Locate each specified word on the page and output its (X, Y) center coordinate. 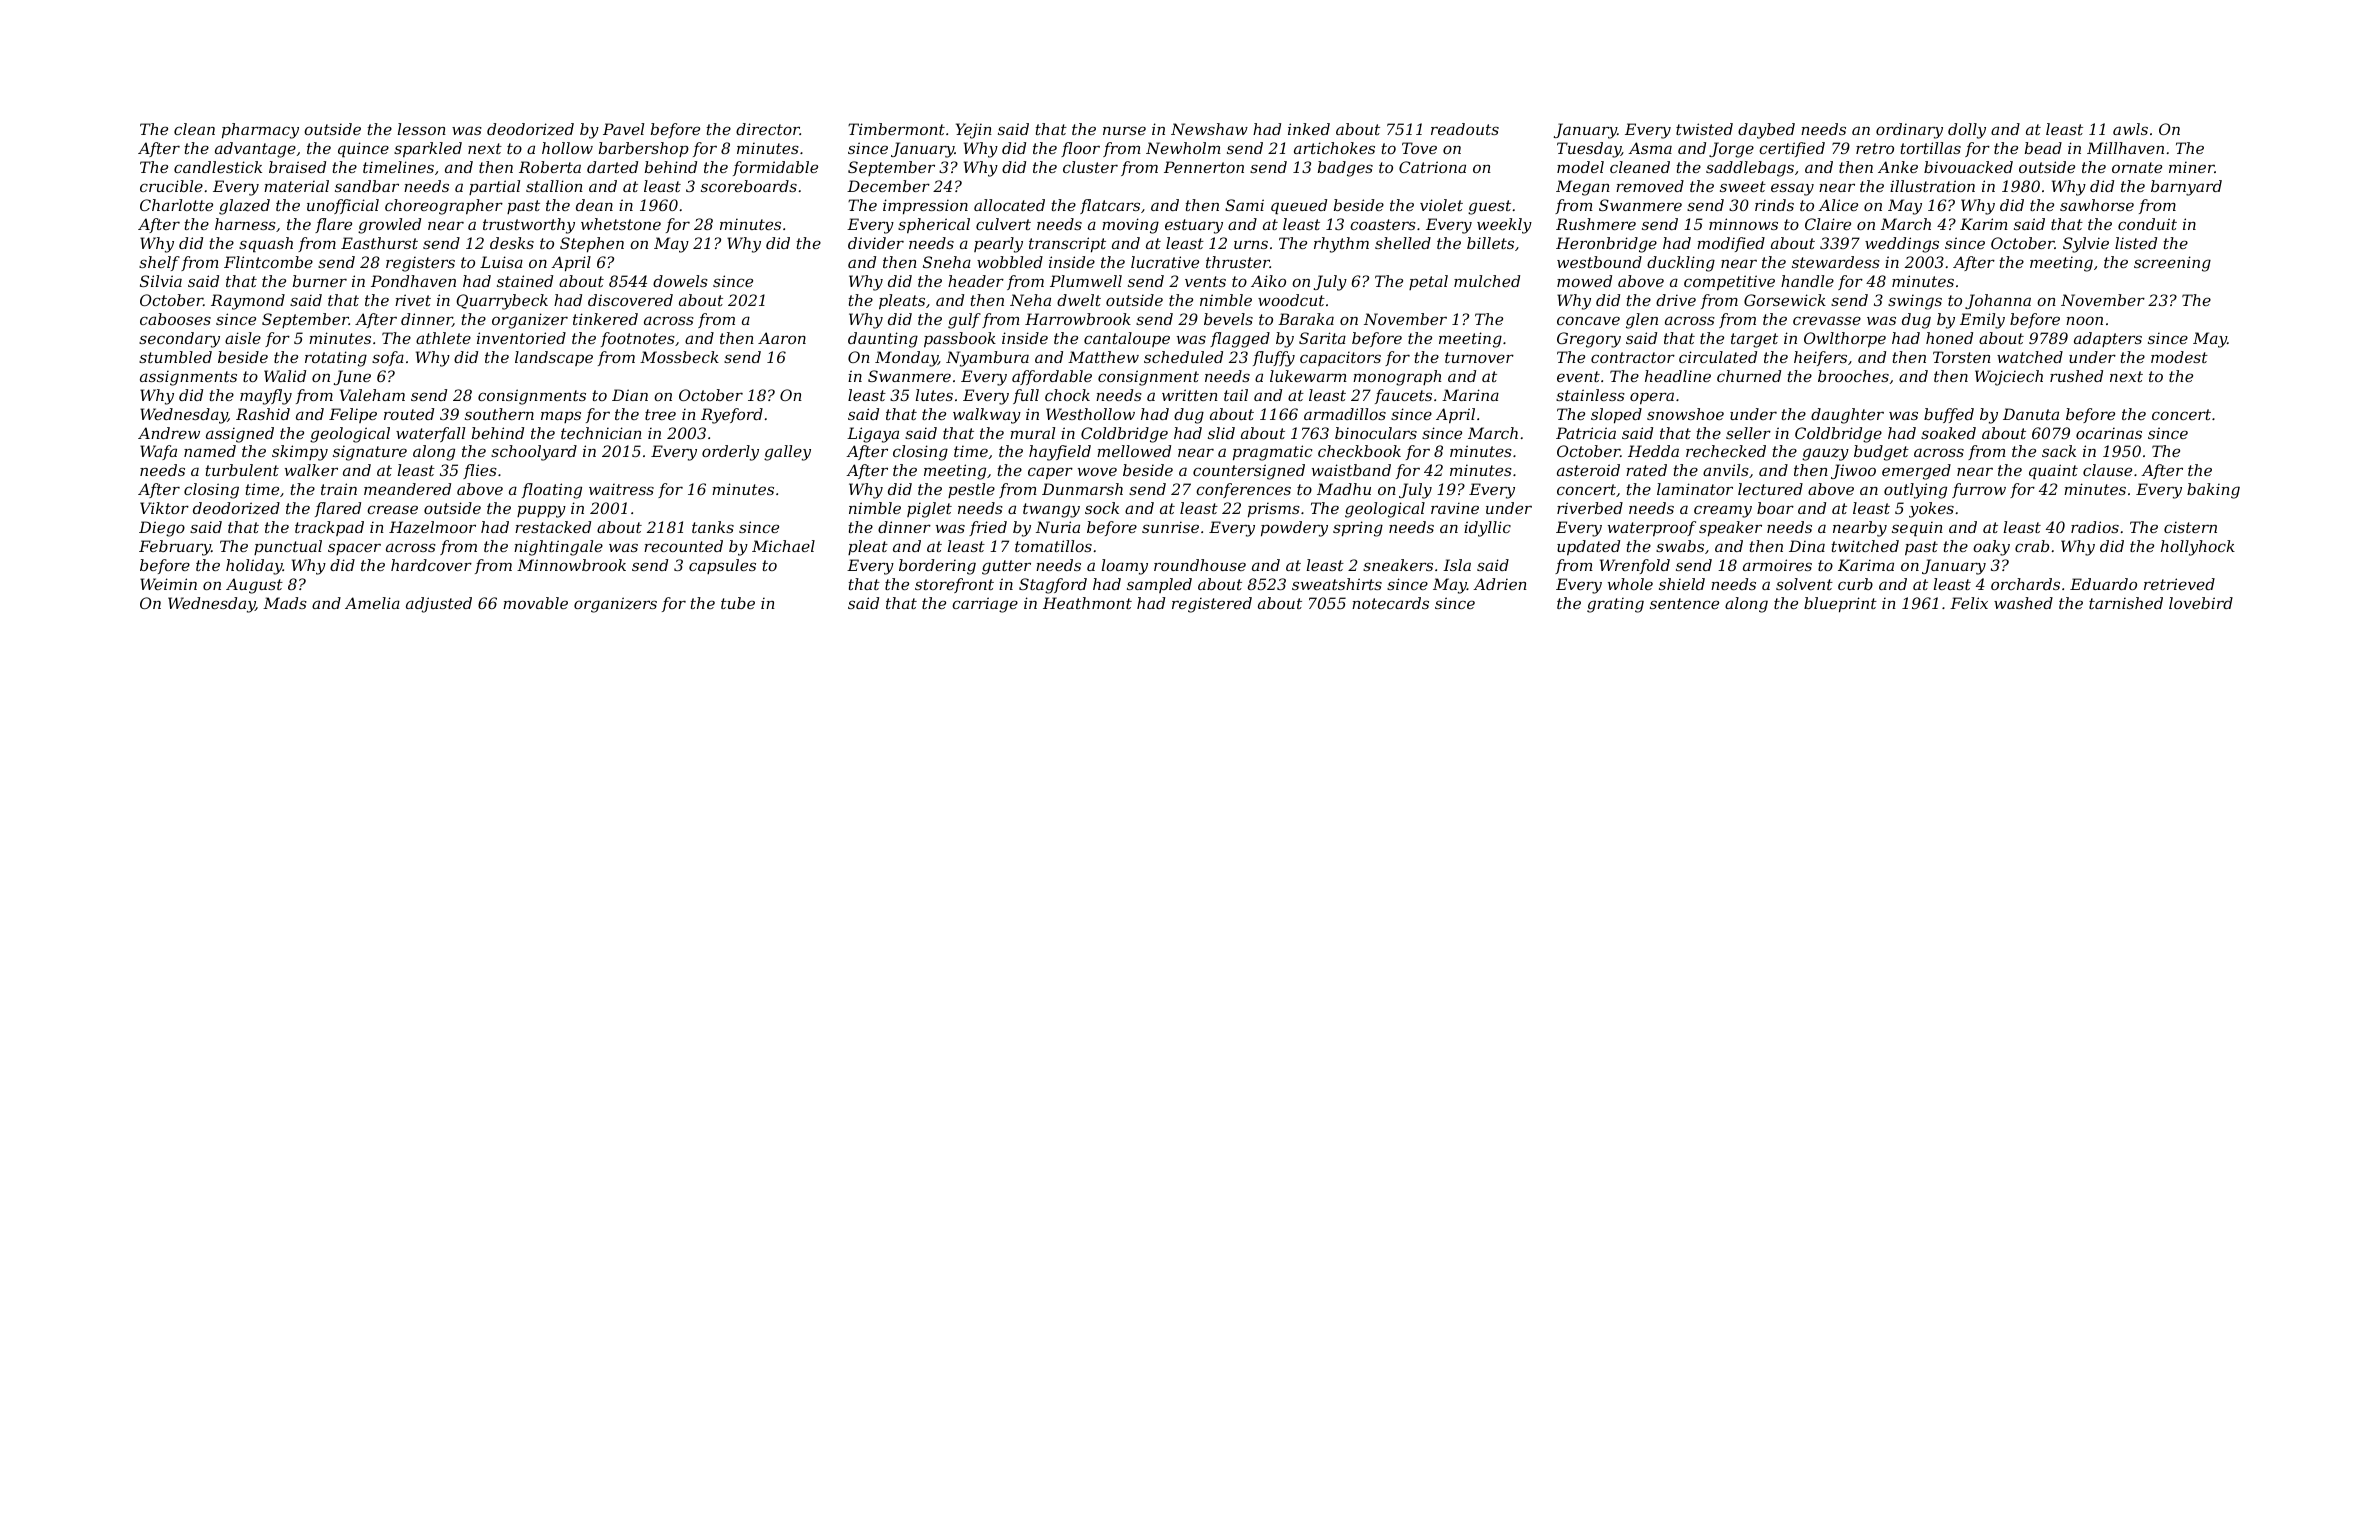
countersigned (1249, 472)
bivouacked (1968, 167)
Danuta (2031, 414)
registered (1212, 605)
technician (601, 433)
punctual (288, 547)
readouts (1465, 129)
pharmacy (260, 131)
